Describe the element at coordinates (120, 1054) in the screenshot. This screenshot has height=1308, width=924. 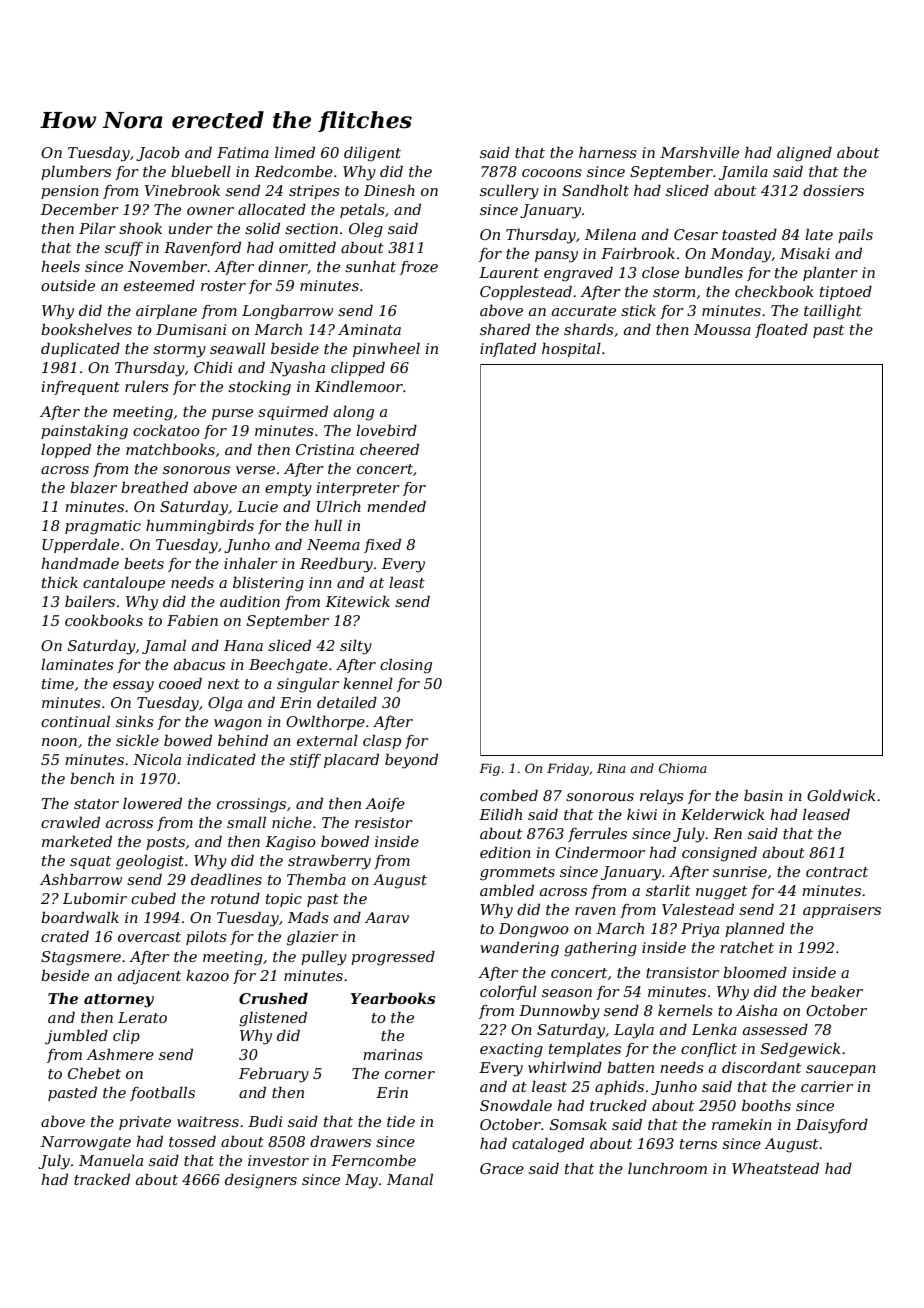
I see `Ashmere` at that location.
